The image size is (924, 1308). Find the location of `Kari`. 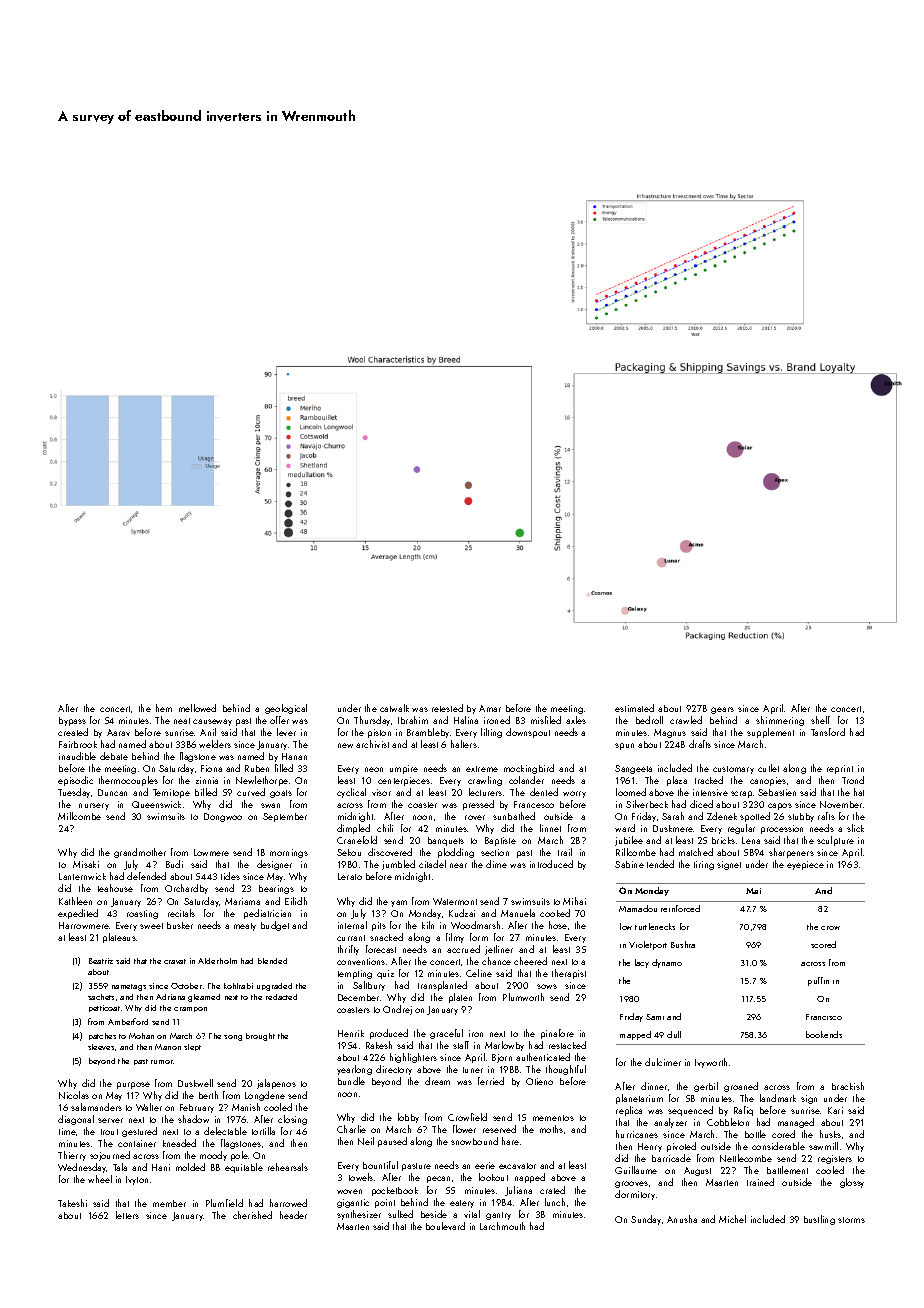

Kari is located at coordinates (835, 1110).
